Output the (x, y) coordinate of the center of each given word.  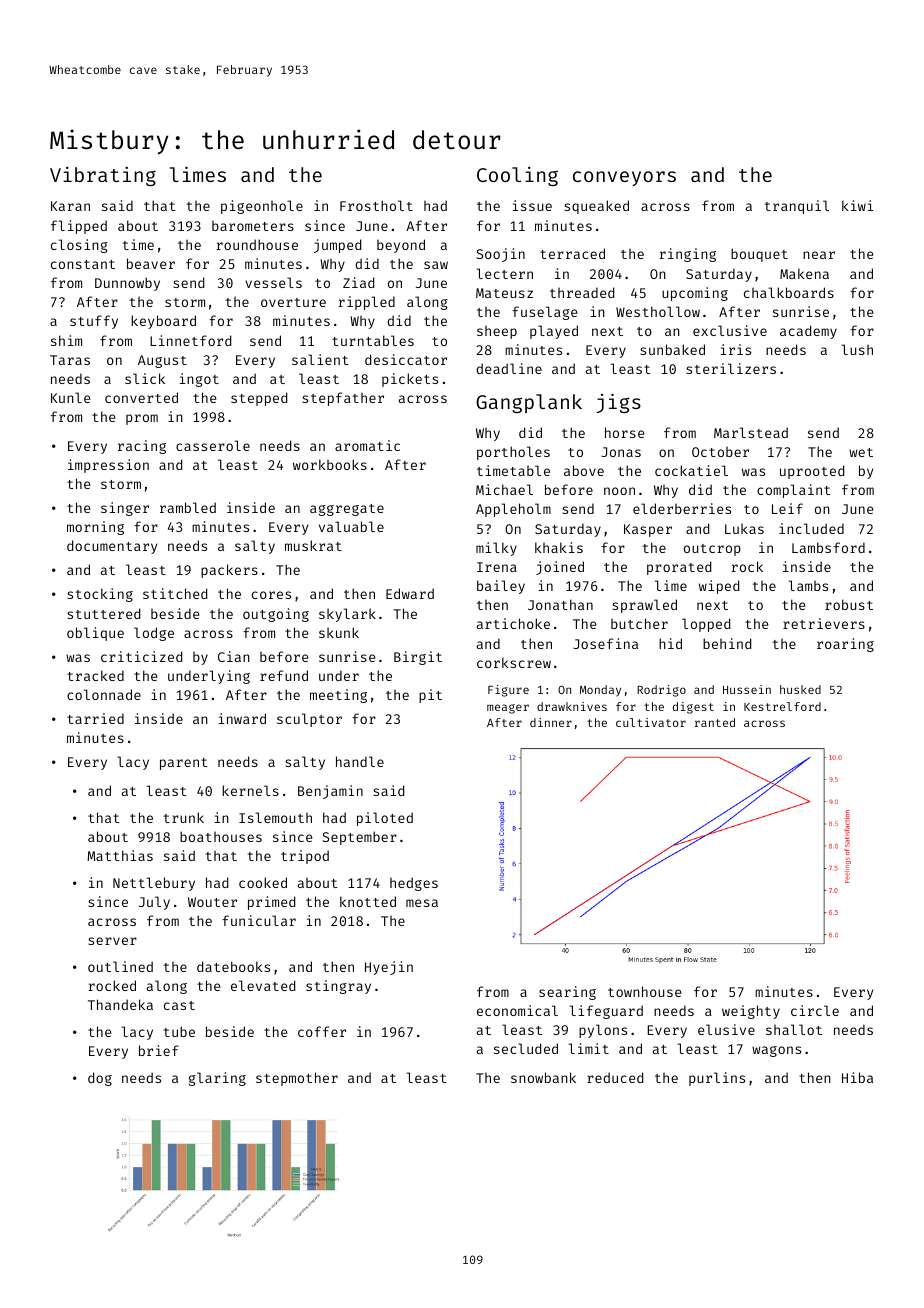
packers (229, 571)
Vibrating (103, 176)
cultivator (651, 722)
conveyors (624, 178)
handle (360, 761)
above (584, 470)
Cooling (517, 176)
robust (849, 604)
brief (159, 1050)
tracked (95, 675)
